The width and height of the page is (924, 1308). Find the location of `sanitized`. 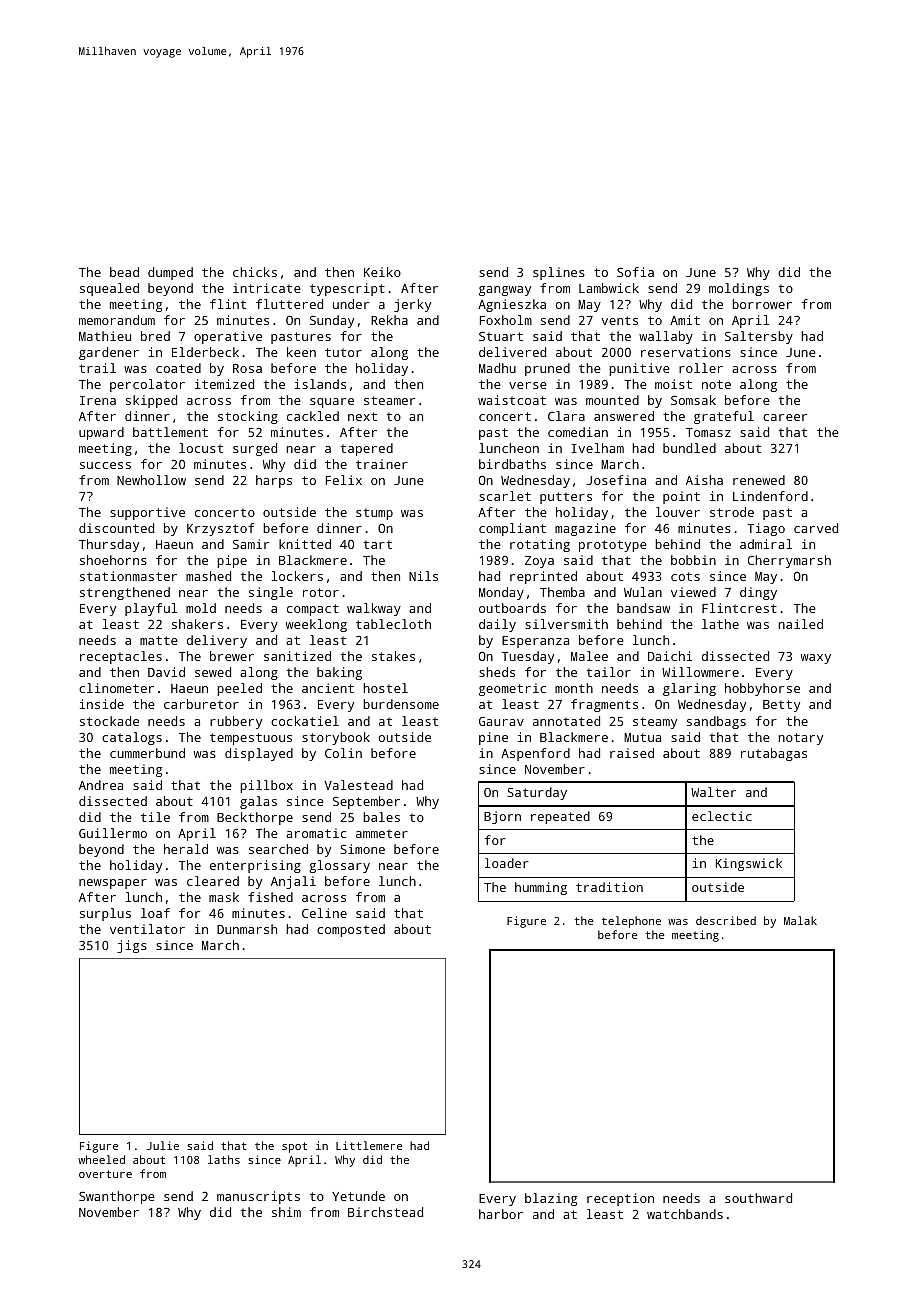

sanitized is located at coordinates (297, 656).
